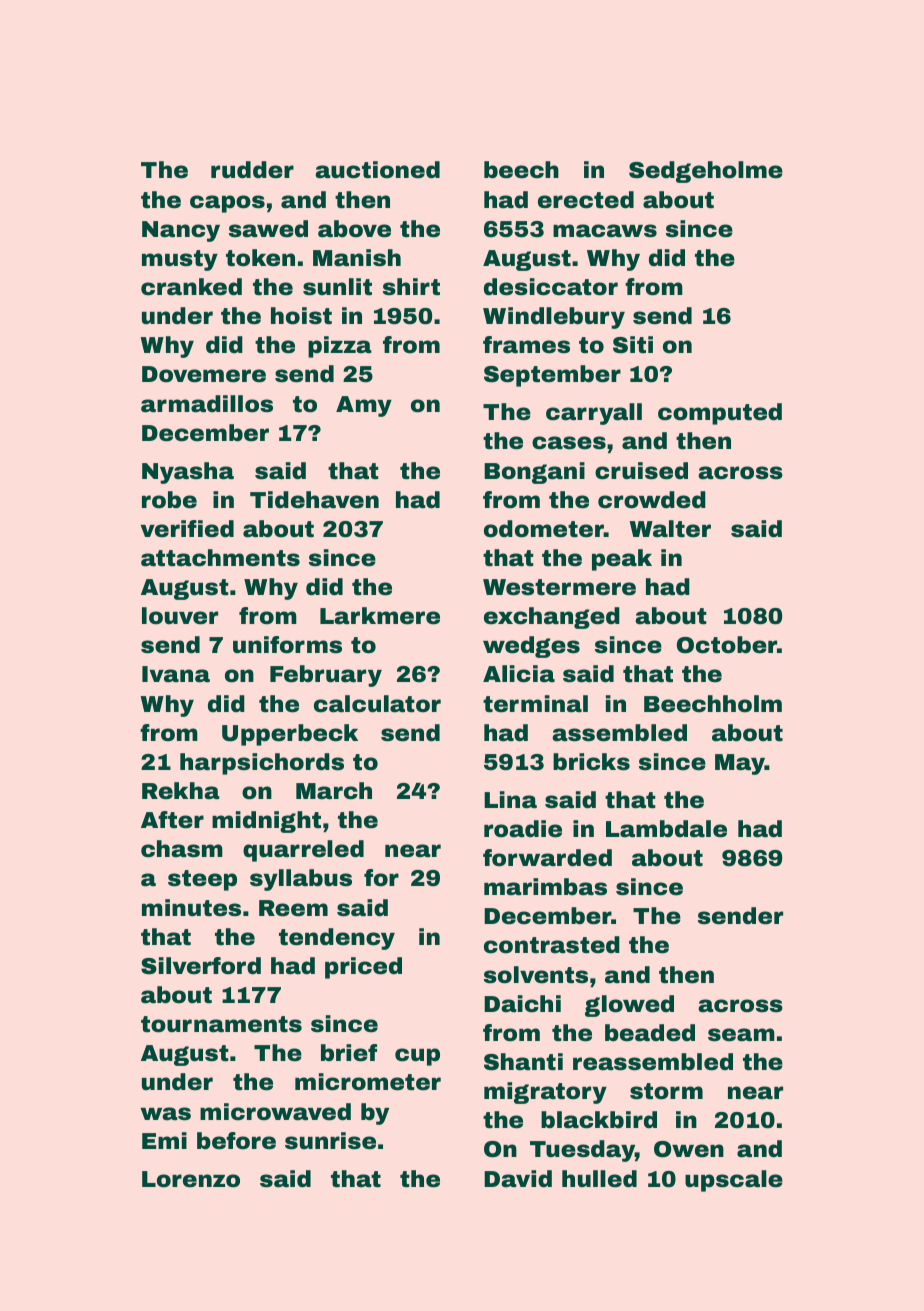  Describe the element at coordinates (191, 1179) in the screenshot. I see `Lorenzo` at that location.
